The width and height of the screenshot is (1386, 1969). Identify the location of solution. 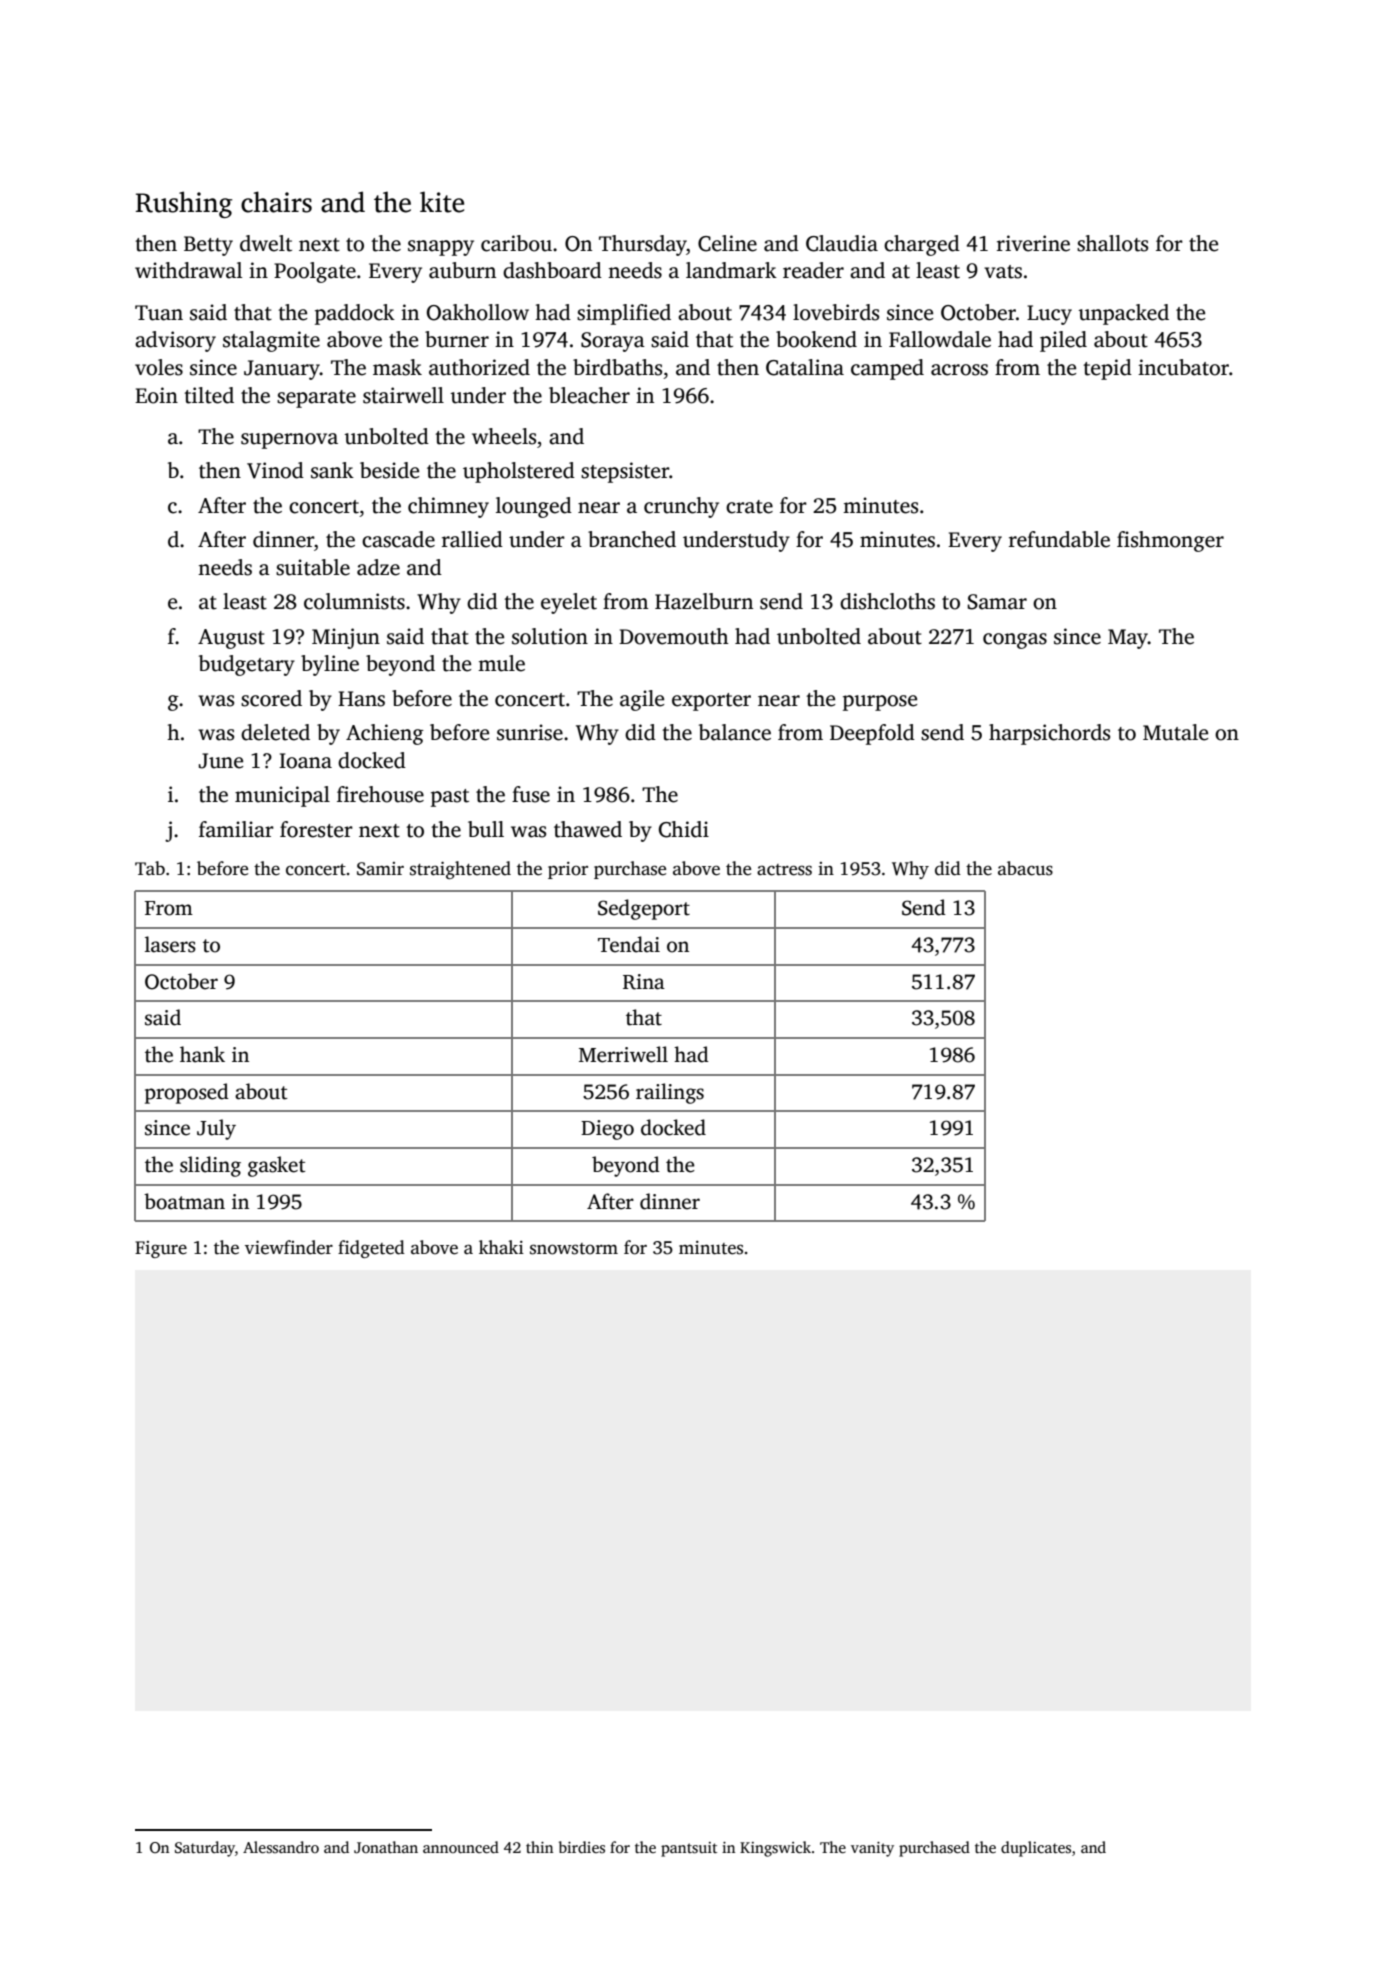
(550, 636).
